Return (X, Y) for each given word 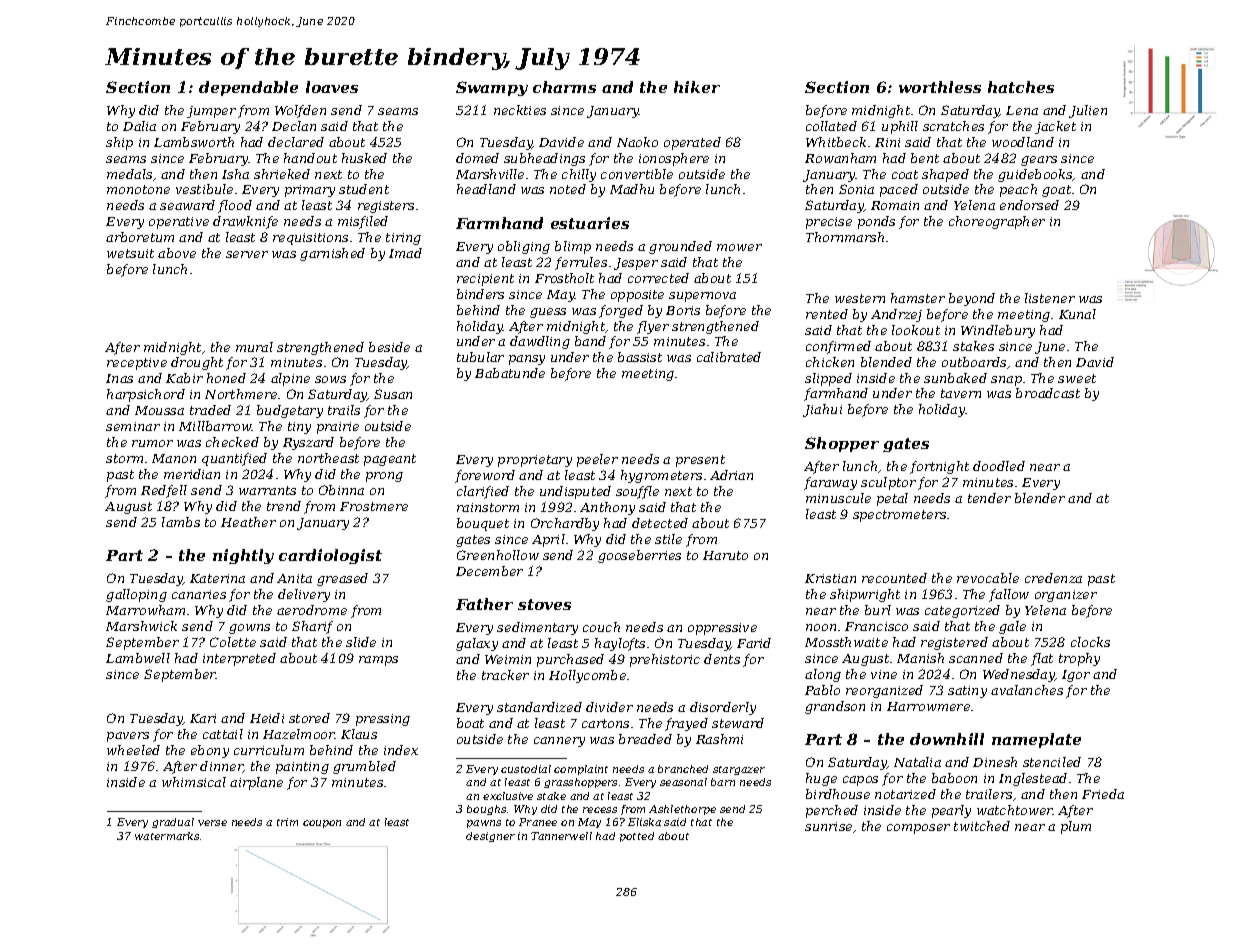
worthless (940, 87)
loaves (332, 87)
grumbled (364, 767)
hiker (697, 87)
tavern (961, 393)
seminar (133, 426)
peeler (597, 460)
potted (637, 837)
